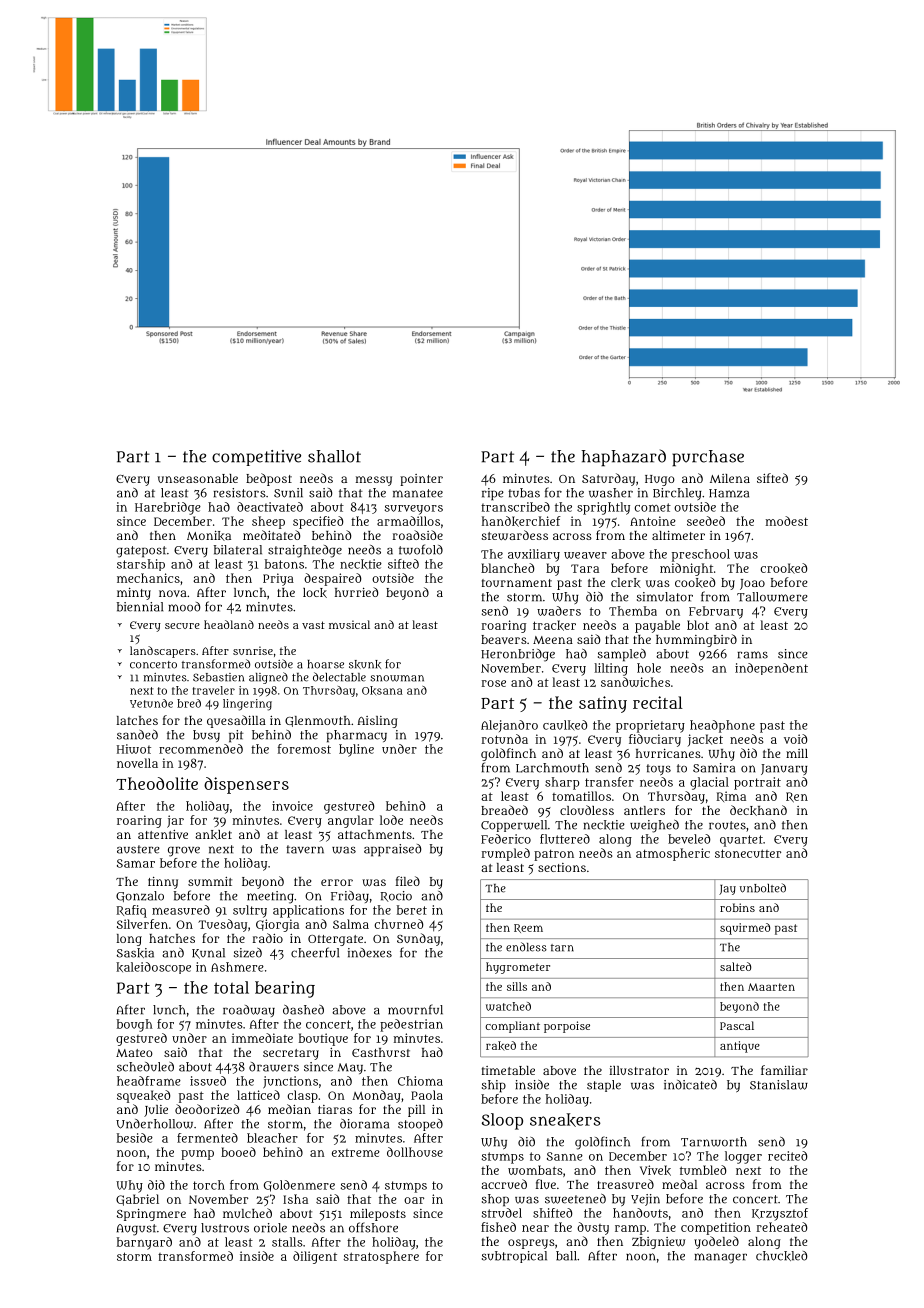 This page has width=924, height=1308. Describe the element at coordinates (565, 839) in the page. I see `fluttered` at that location.
